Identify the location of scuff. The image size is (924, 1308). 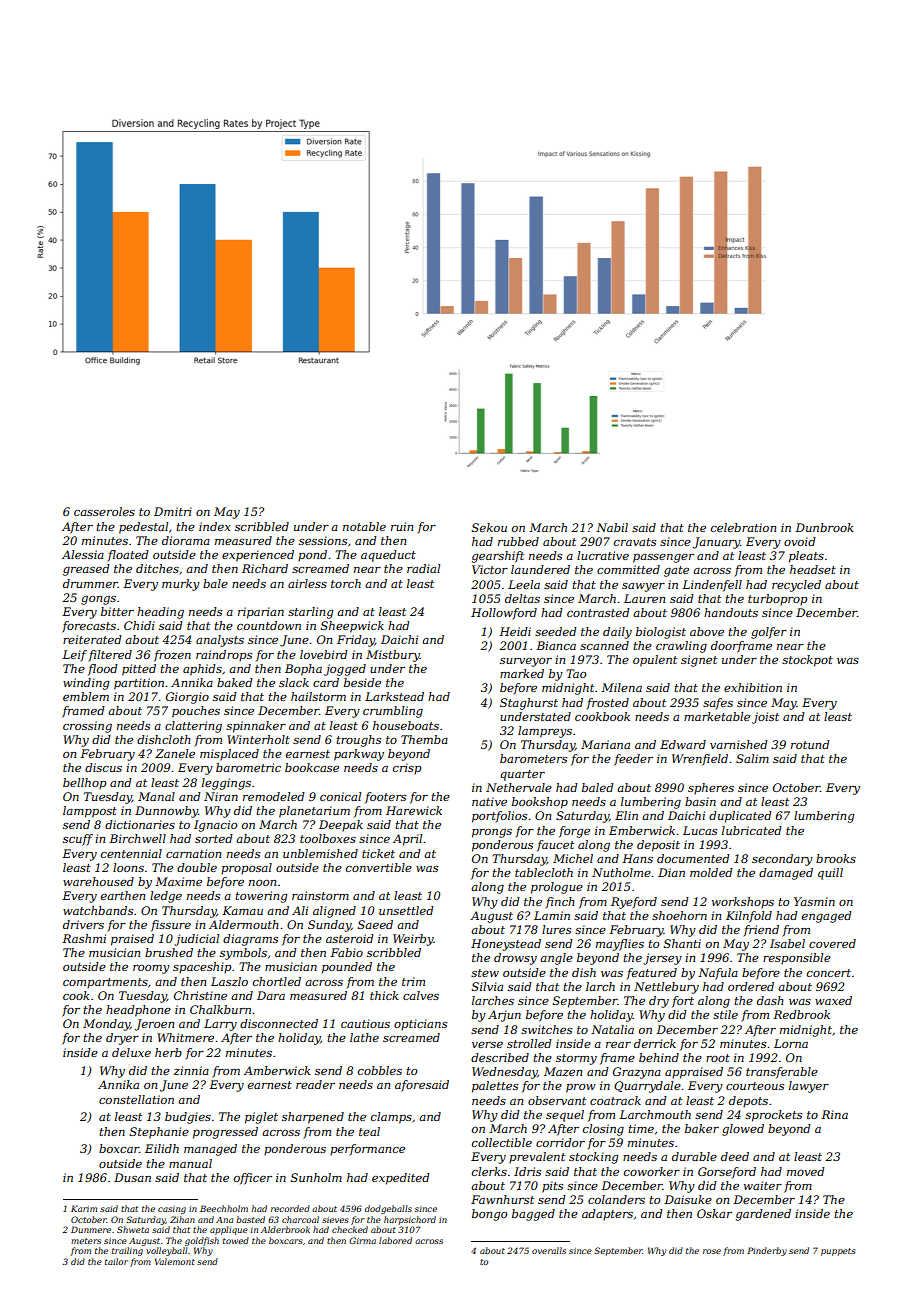
(78, 840).
